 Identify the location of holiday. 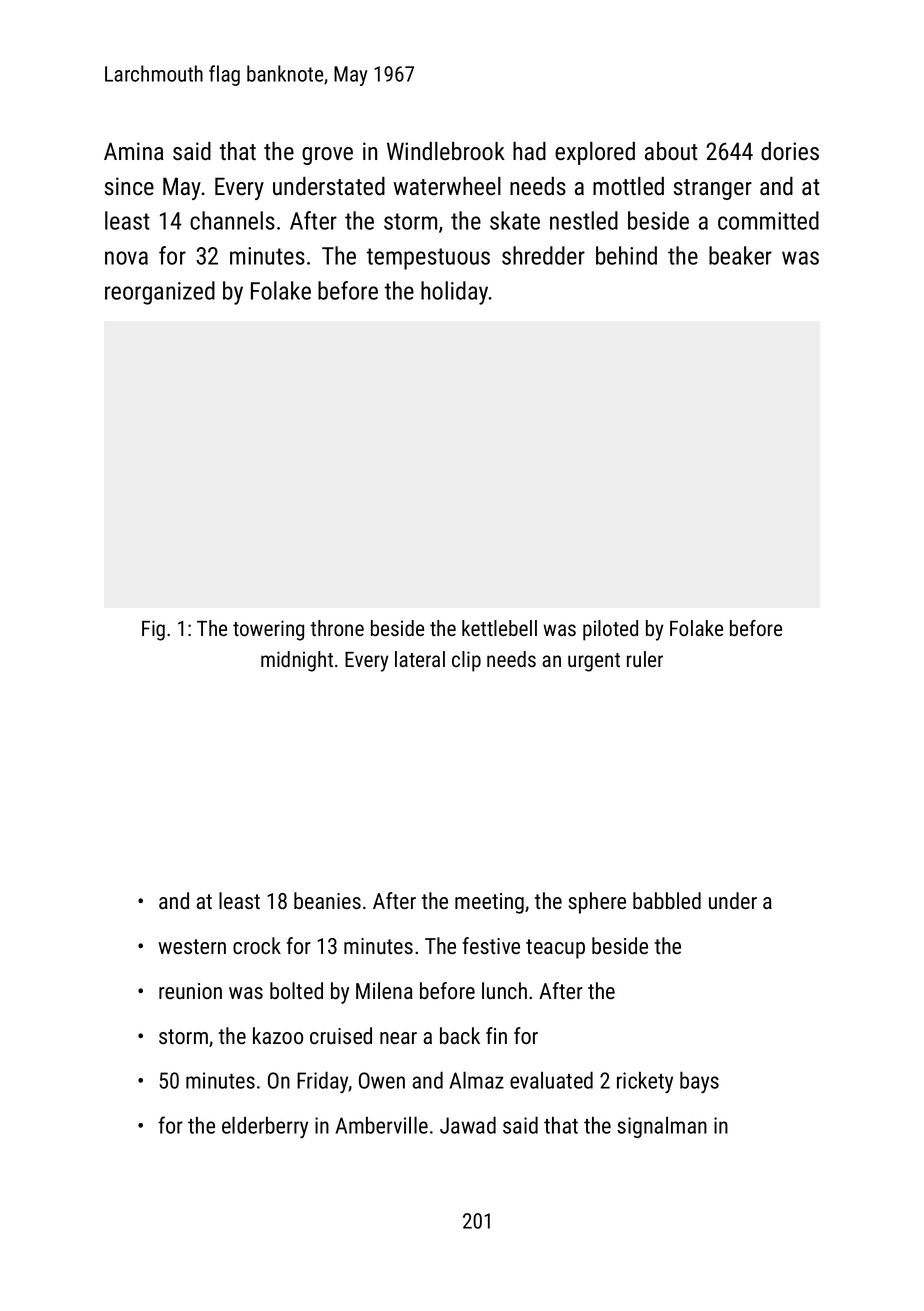
(455, 293).
